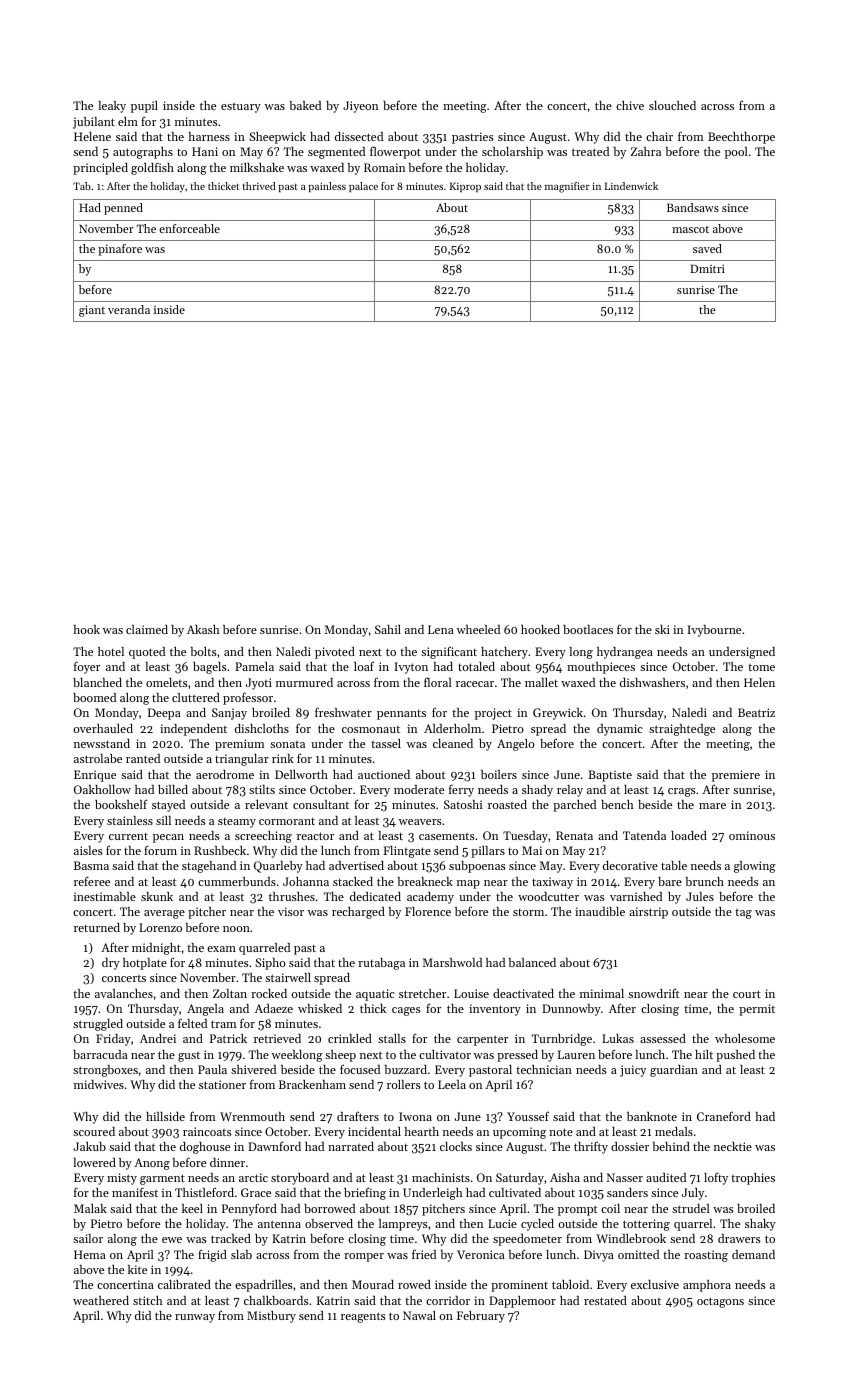  What do you see at coordinates (388, 629) in the image?
I see `Sahil` at bounding box center [388, 629].
